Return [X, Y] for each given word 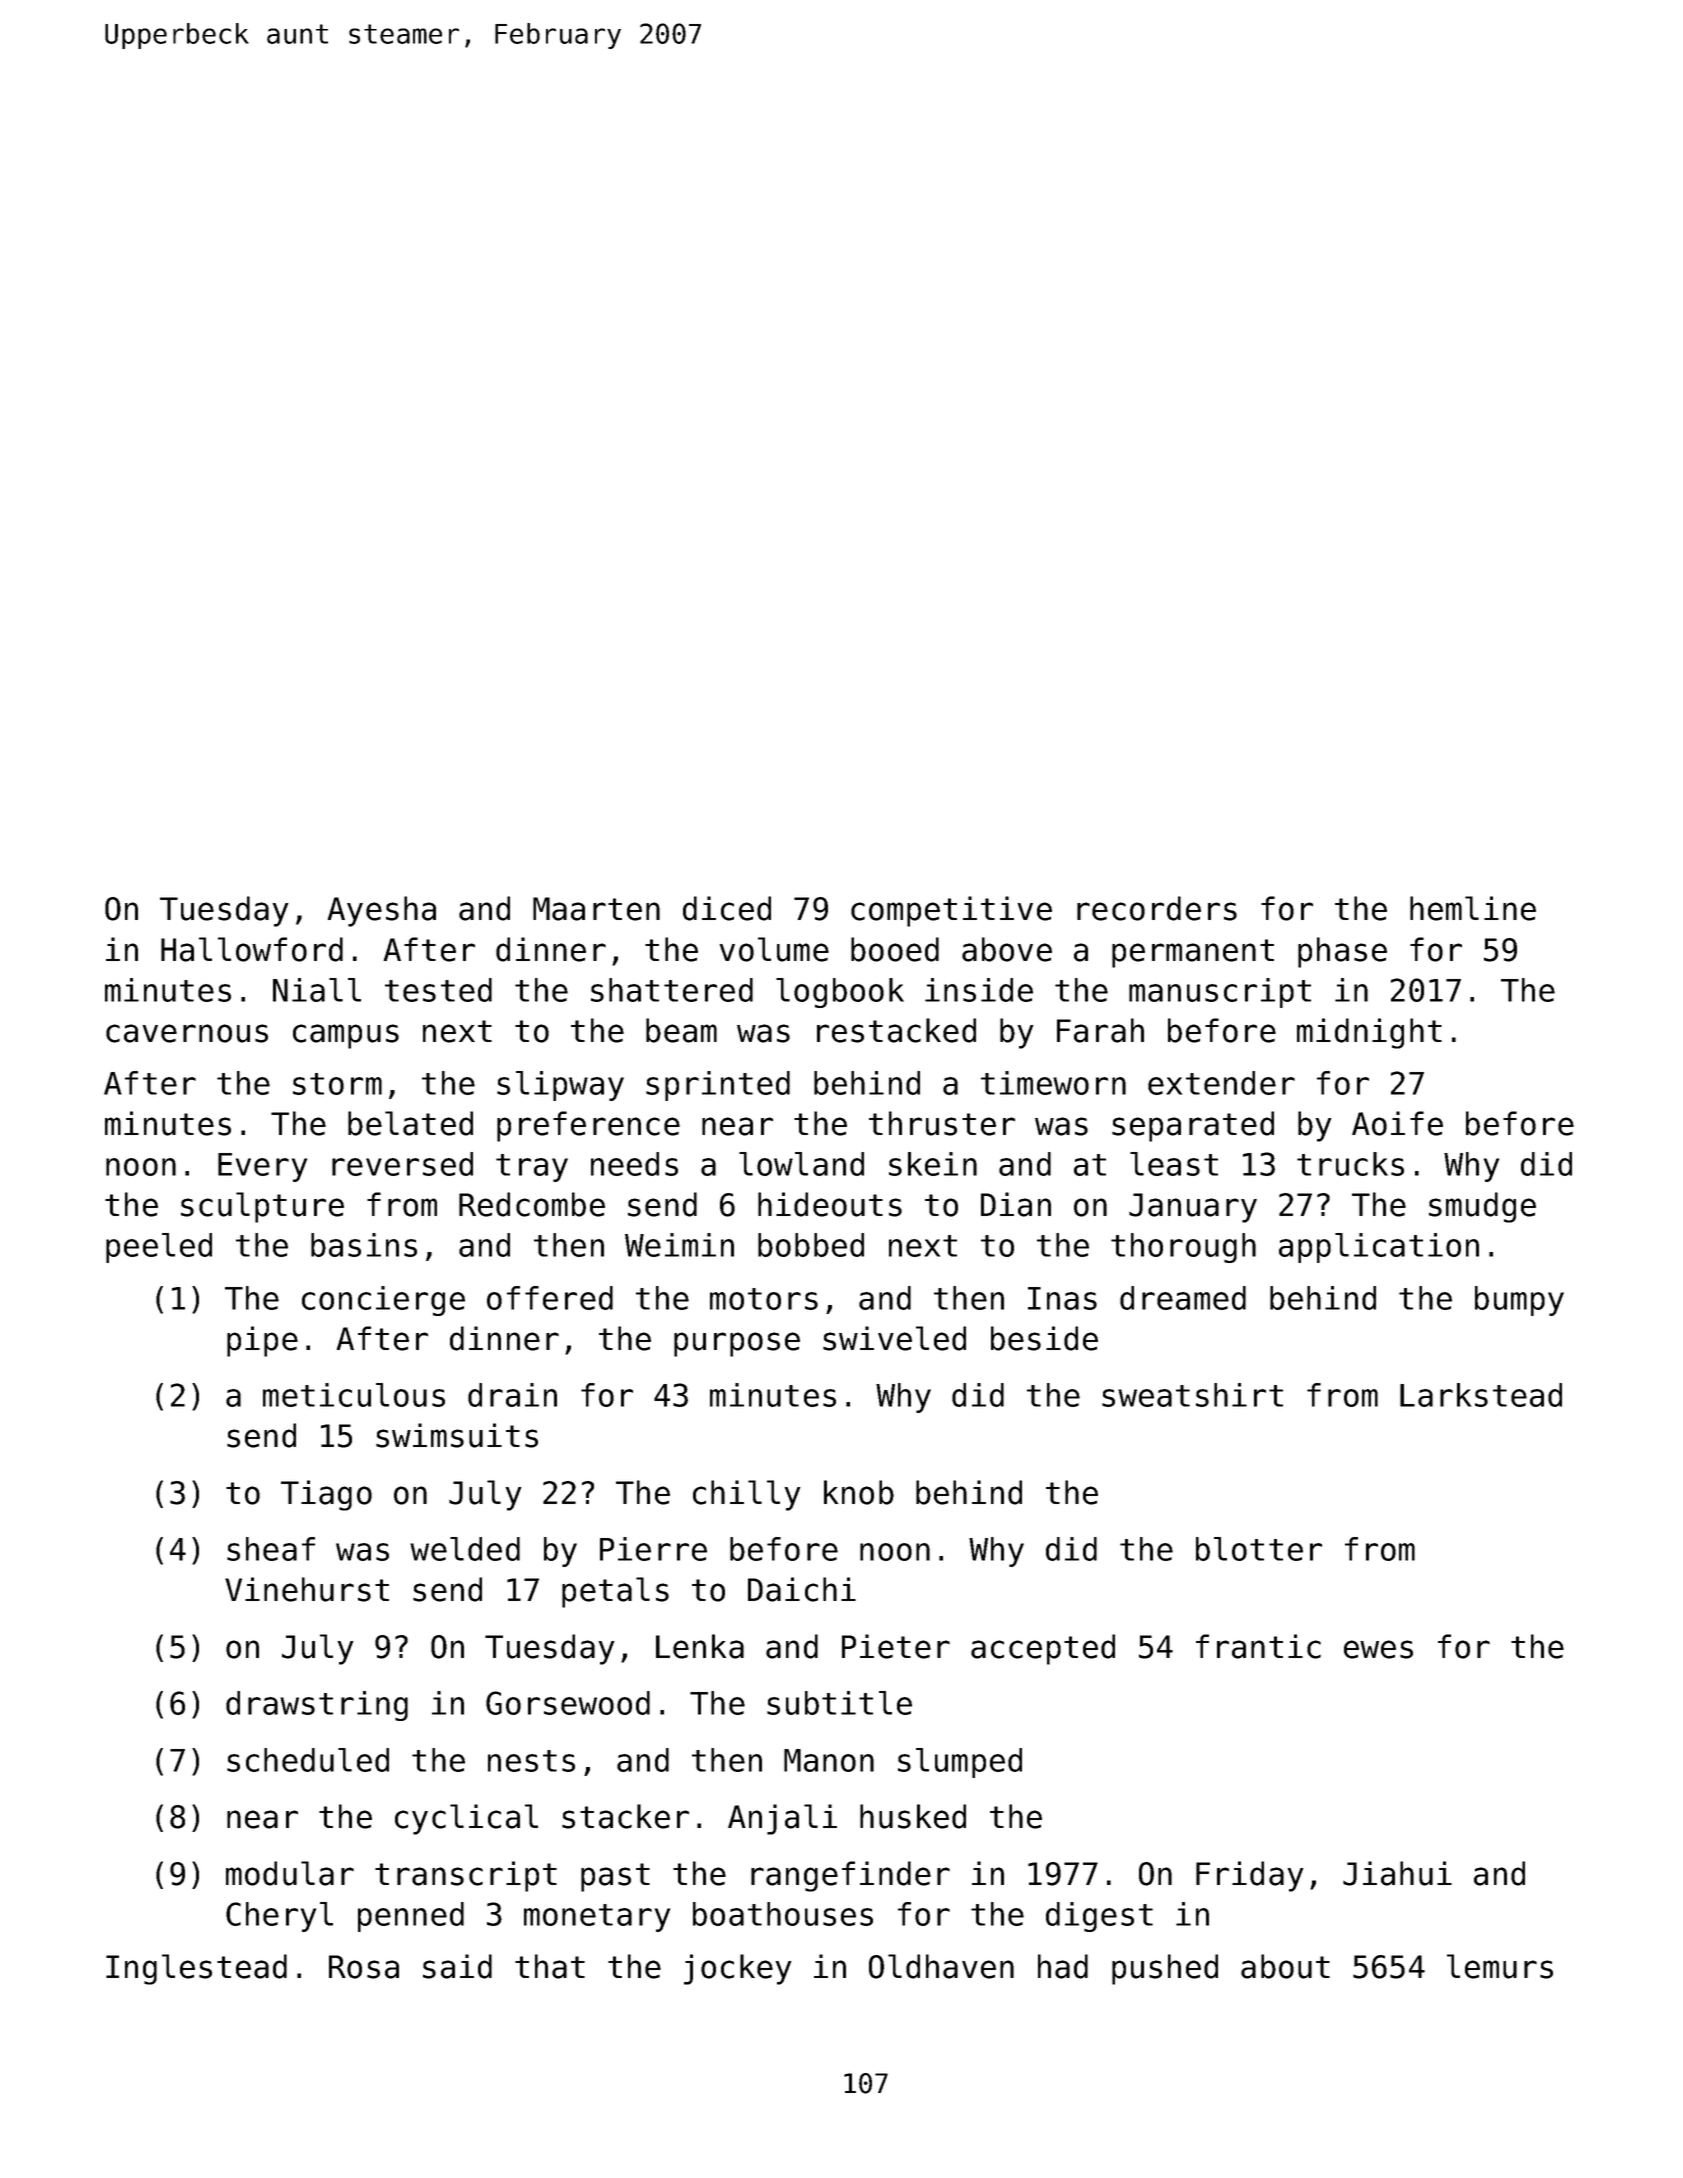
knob [859, 1492]
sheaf [271, 1549]
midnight [1369, 1033]
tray [532, 1168]
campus [346, 1036]
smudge [1482, 1207]
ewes [1378, 1649]
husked [913, 1816]
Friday [1250, 1876]
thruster [942, 1123]
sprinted [718, 1086]
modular [290, 1873]
